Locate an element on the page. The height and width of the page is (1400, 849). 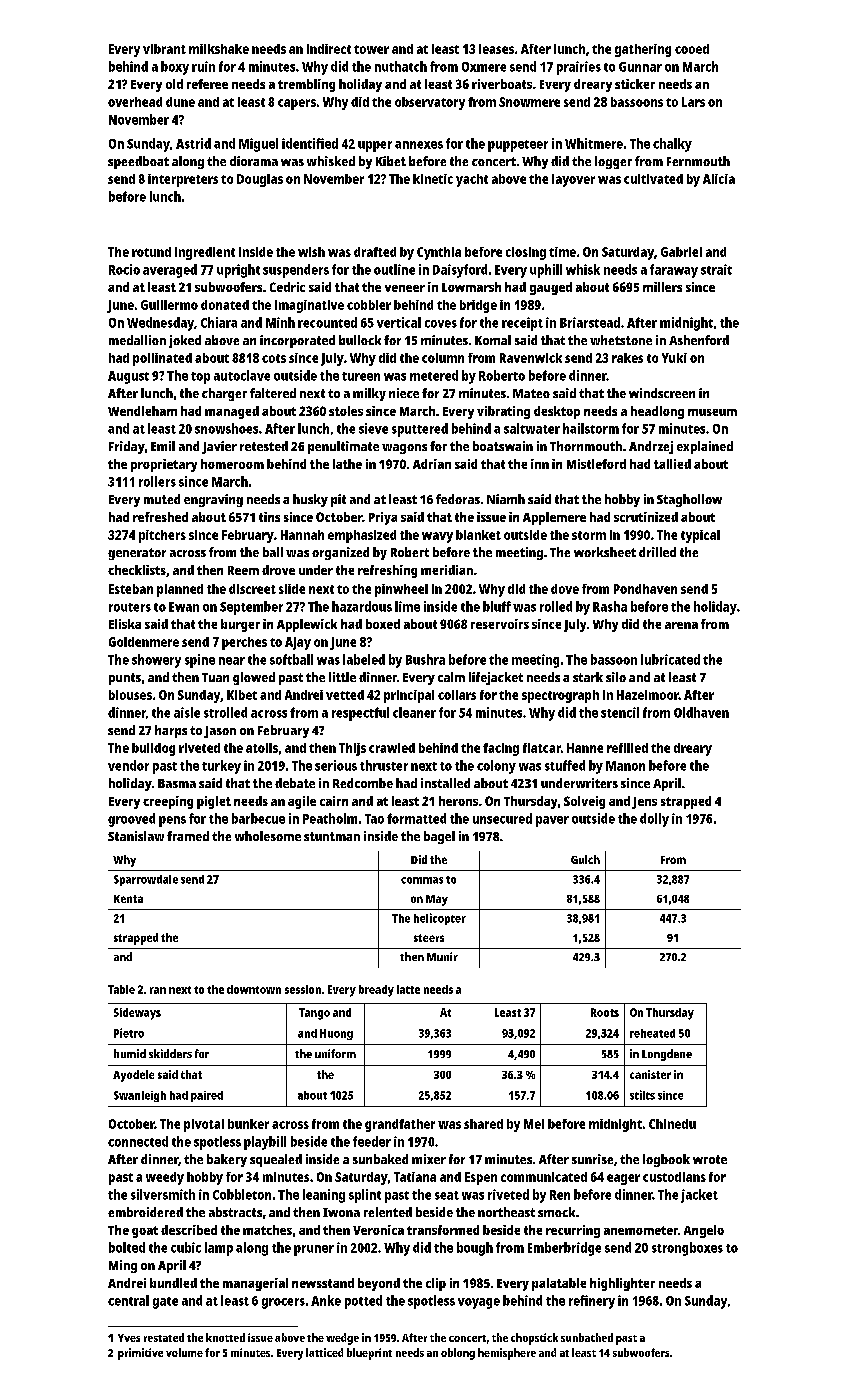
sticker is located at coordinates (635, 84).
